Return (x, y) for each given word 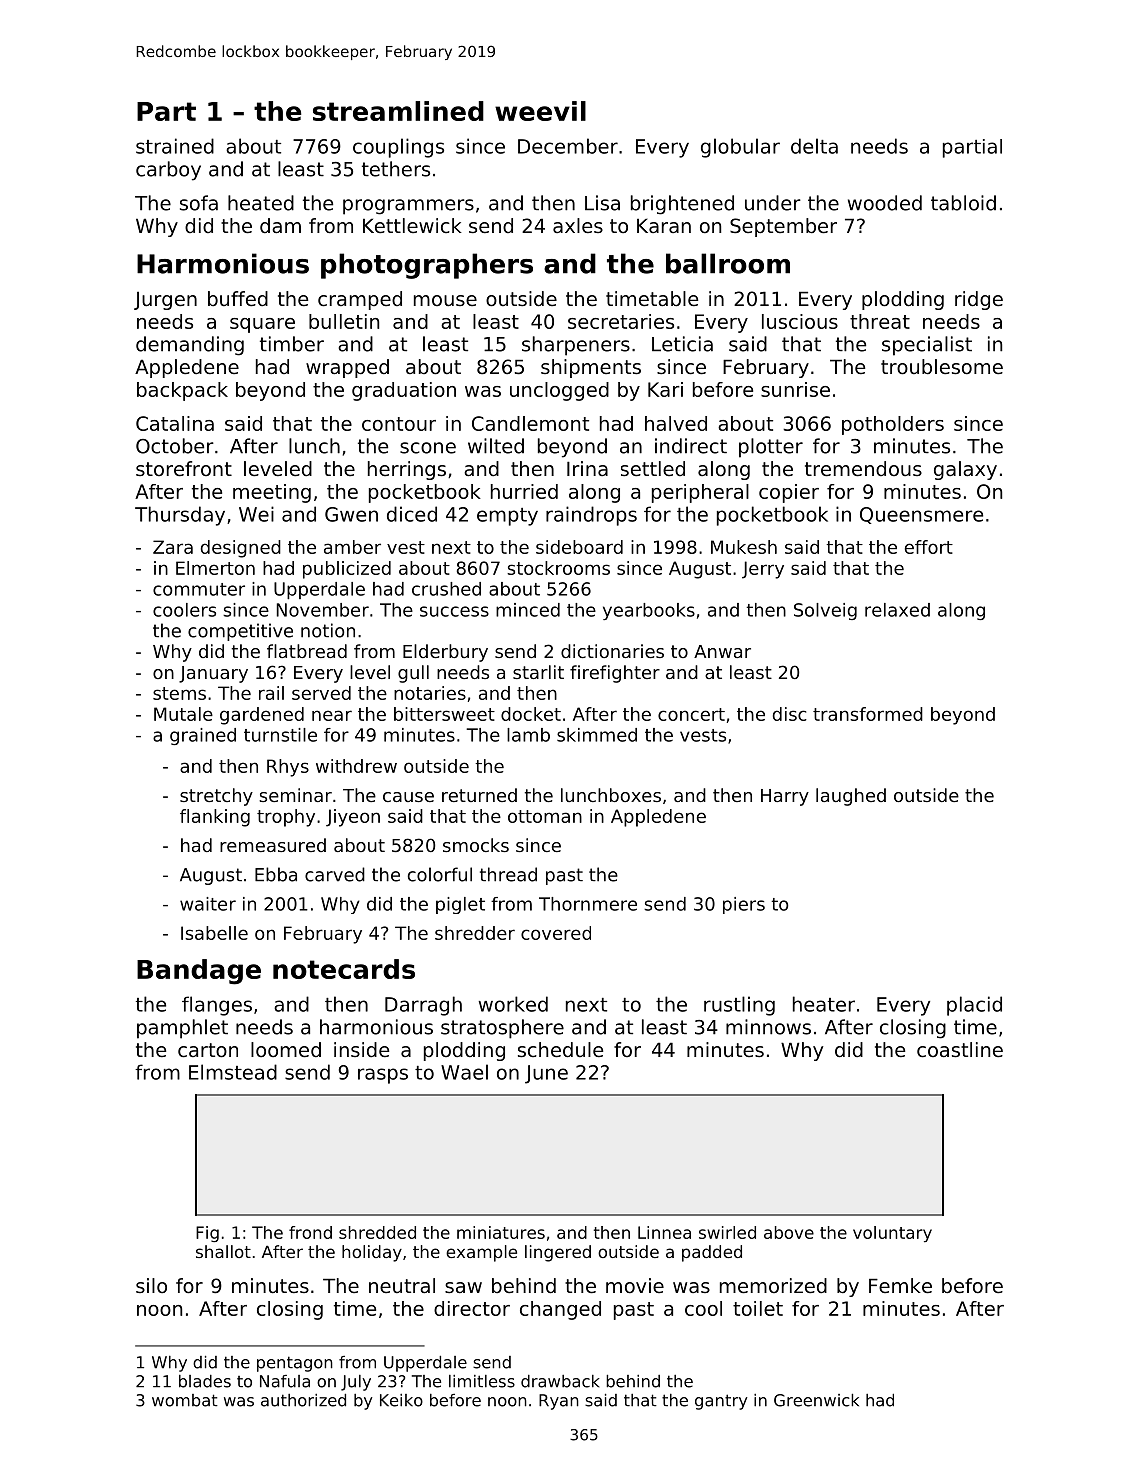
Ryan (559, 1402)
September (783, 227)
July (356, 1383)
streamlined (398, 111)
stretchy (216, 797)
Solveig (825, 611)
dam (280, 226)
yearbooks (649, 611)
